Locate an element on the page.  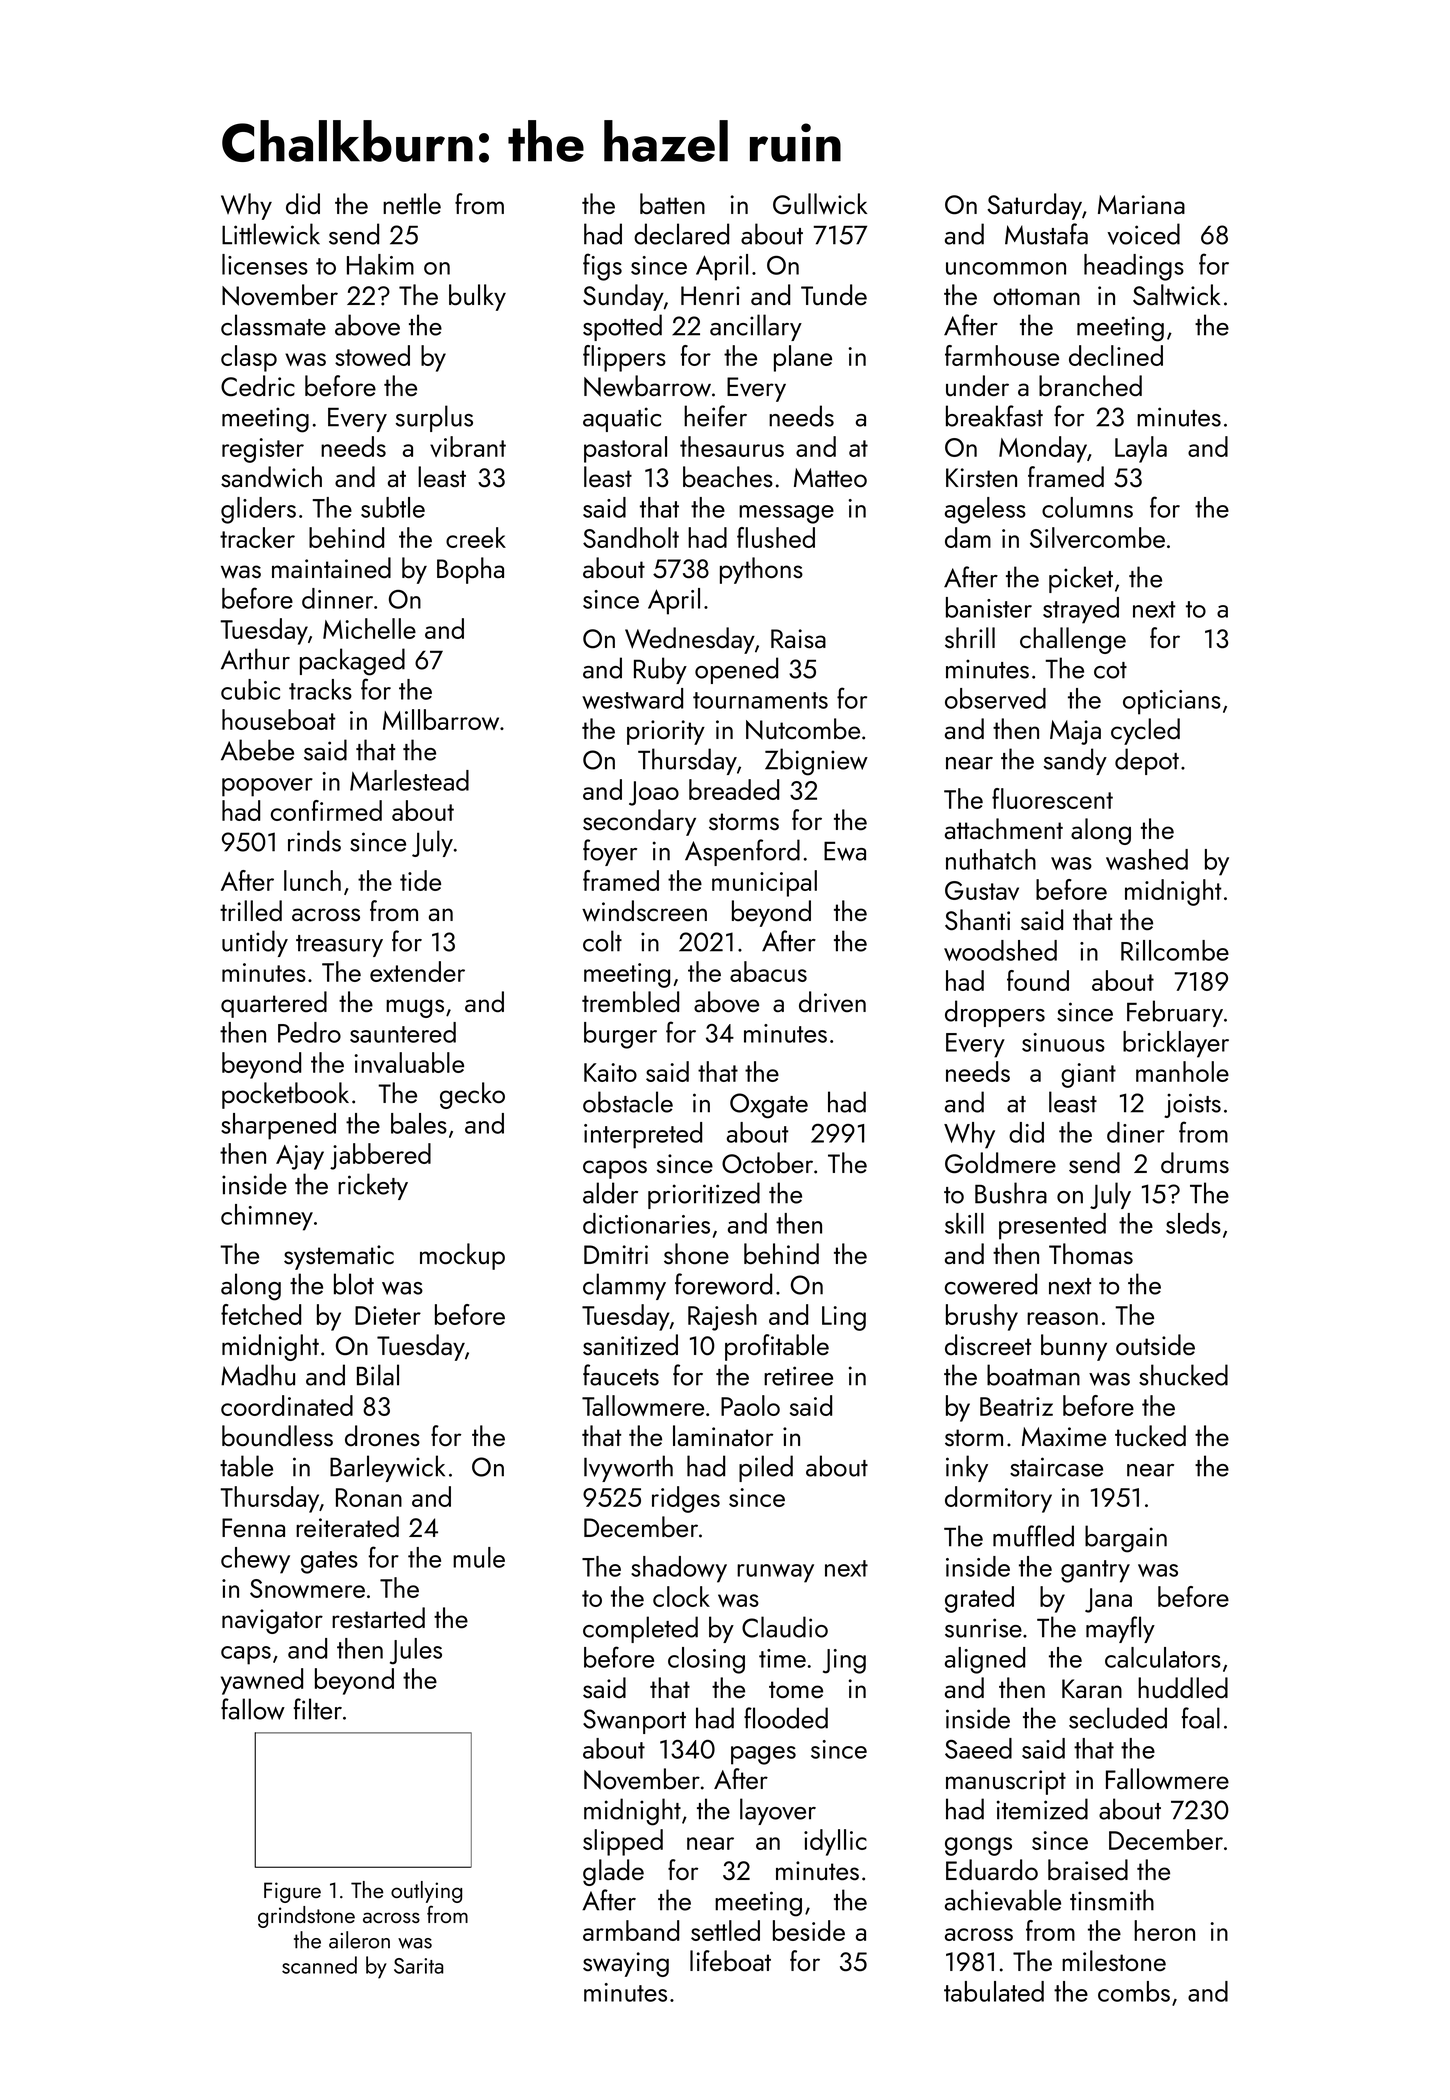
nettle is located at coordinates (412, 203).
